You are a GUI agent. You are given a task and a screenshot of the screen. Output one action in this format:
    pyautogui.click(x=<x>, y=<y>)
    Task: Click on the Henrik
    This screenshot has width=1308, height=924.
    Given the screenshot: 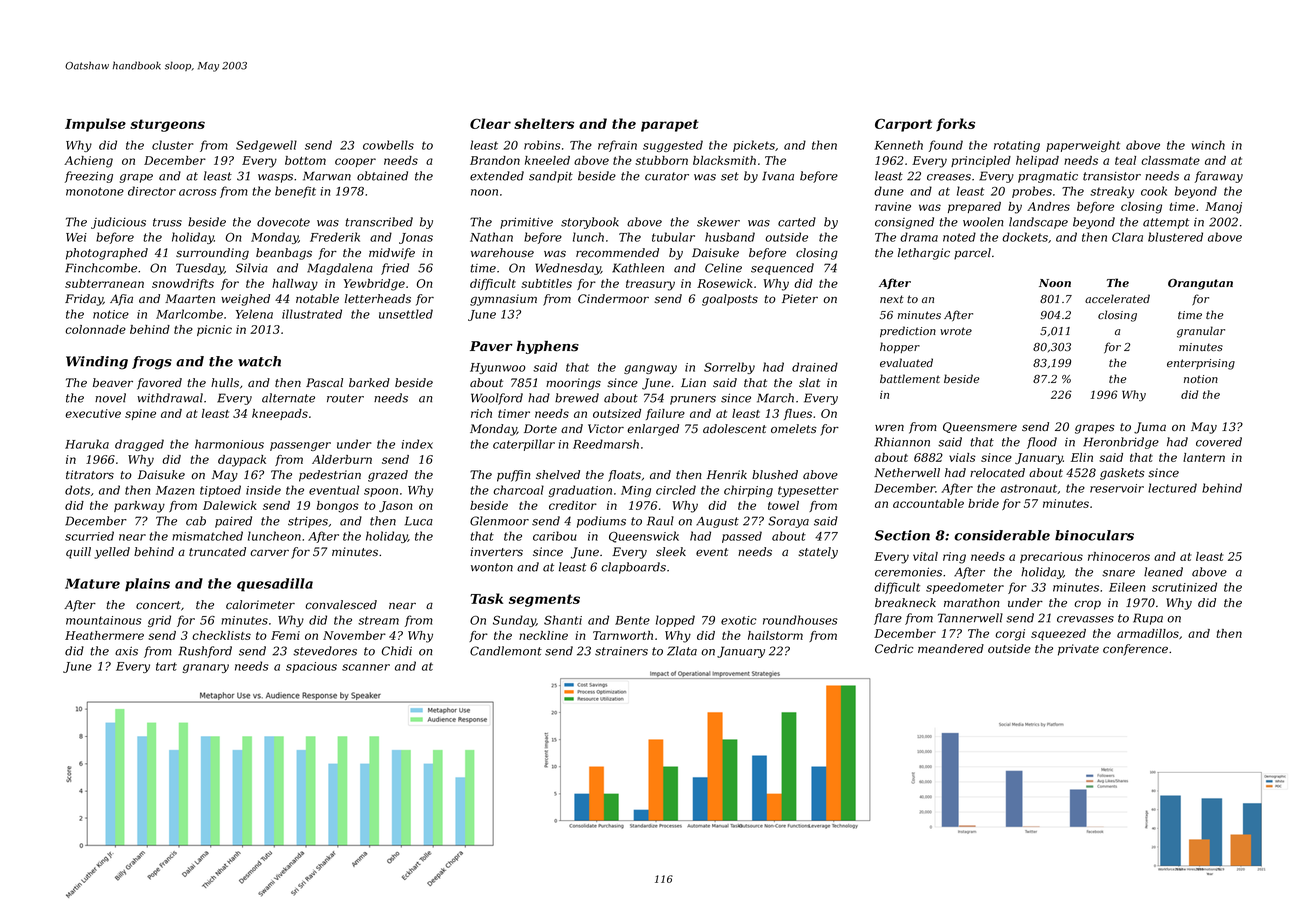 What is the action you would take?
    pyautogui.click(x=727, y=474)
